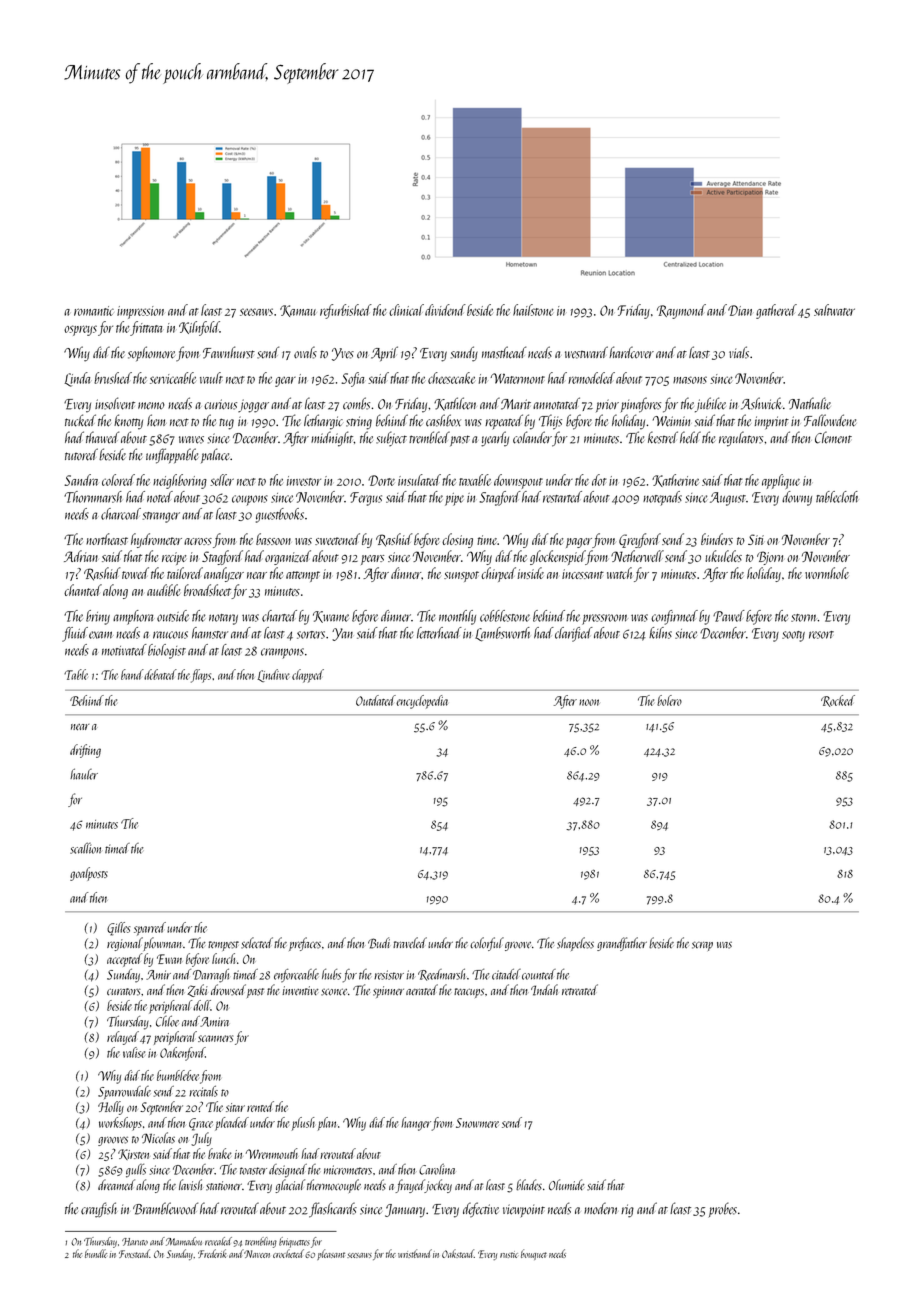 This screenshot has width=924, height=1308. I want to click on kilns, so click(660, 633).
